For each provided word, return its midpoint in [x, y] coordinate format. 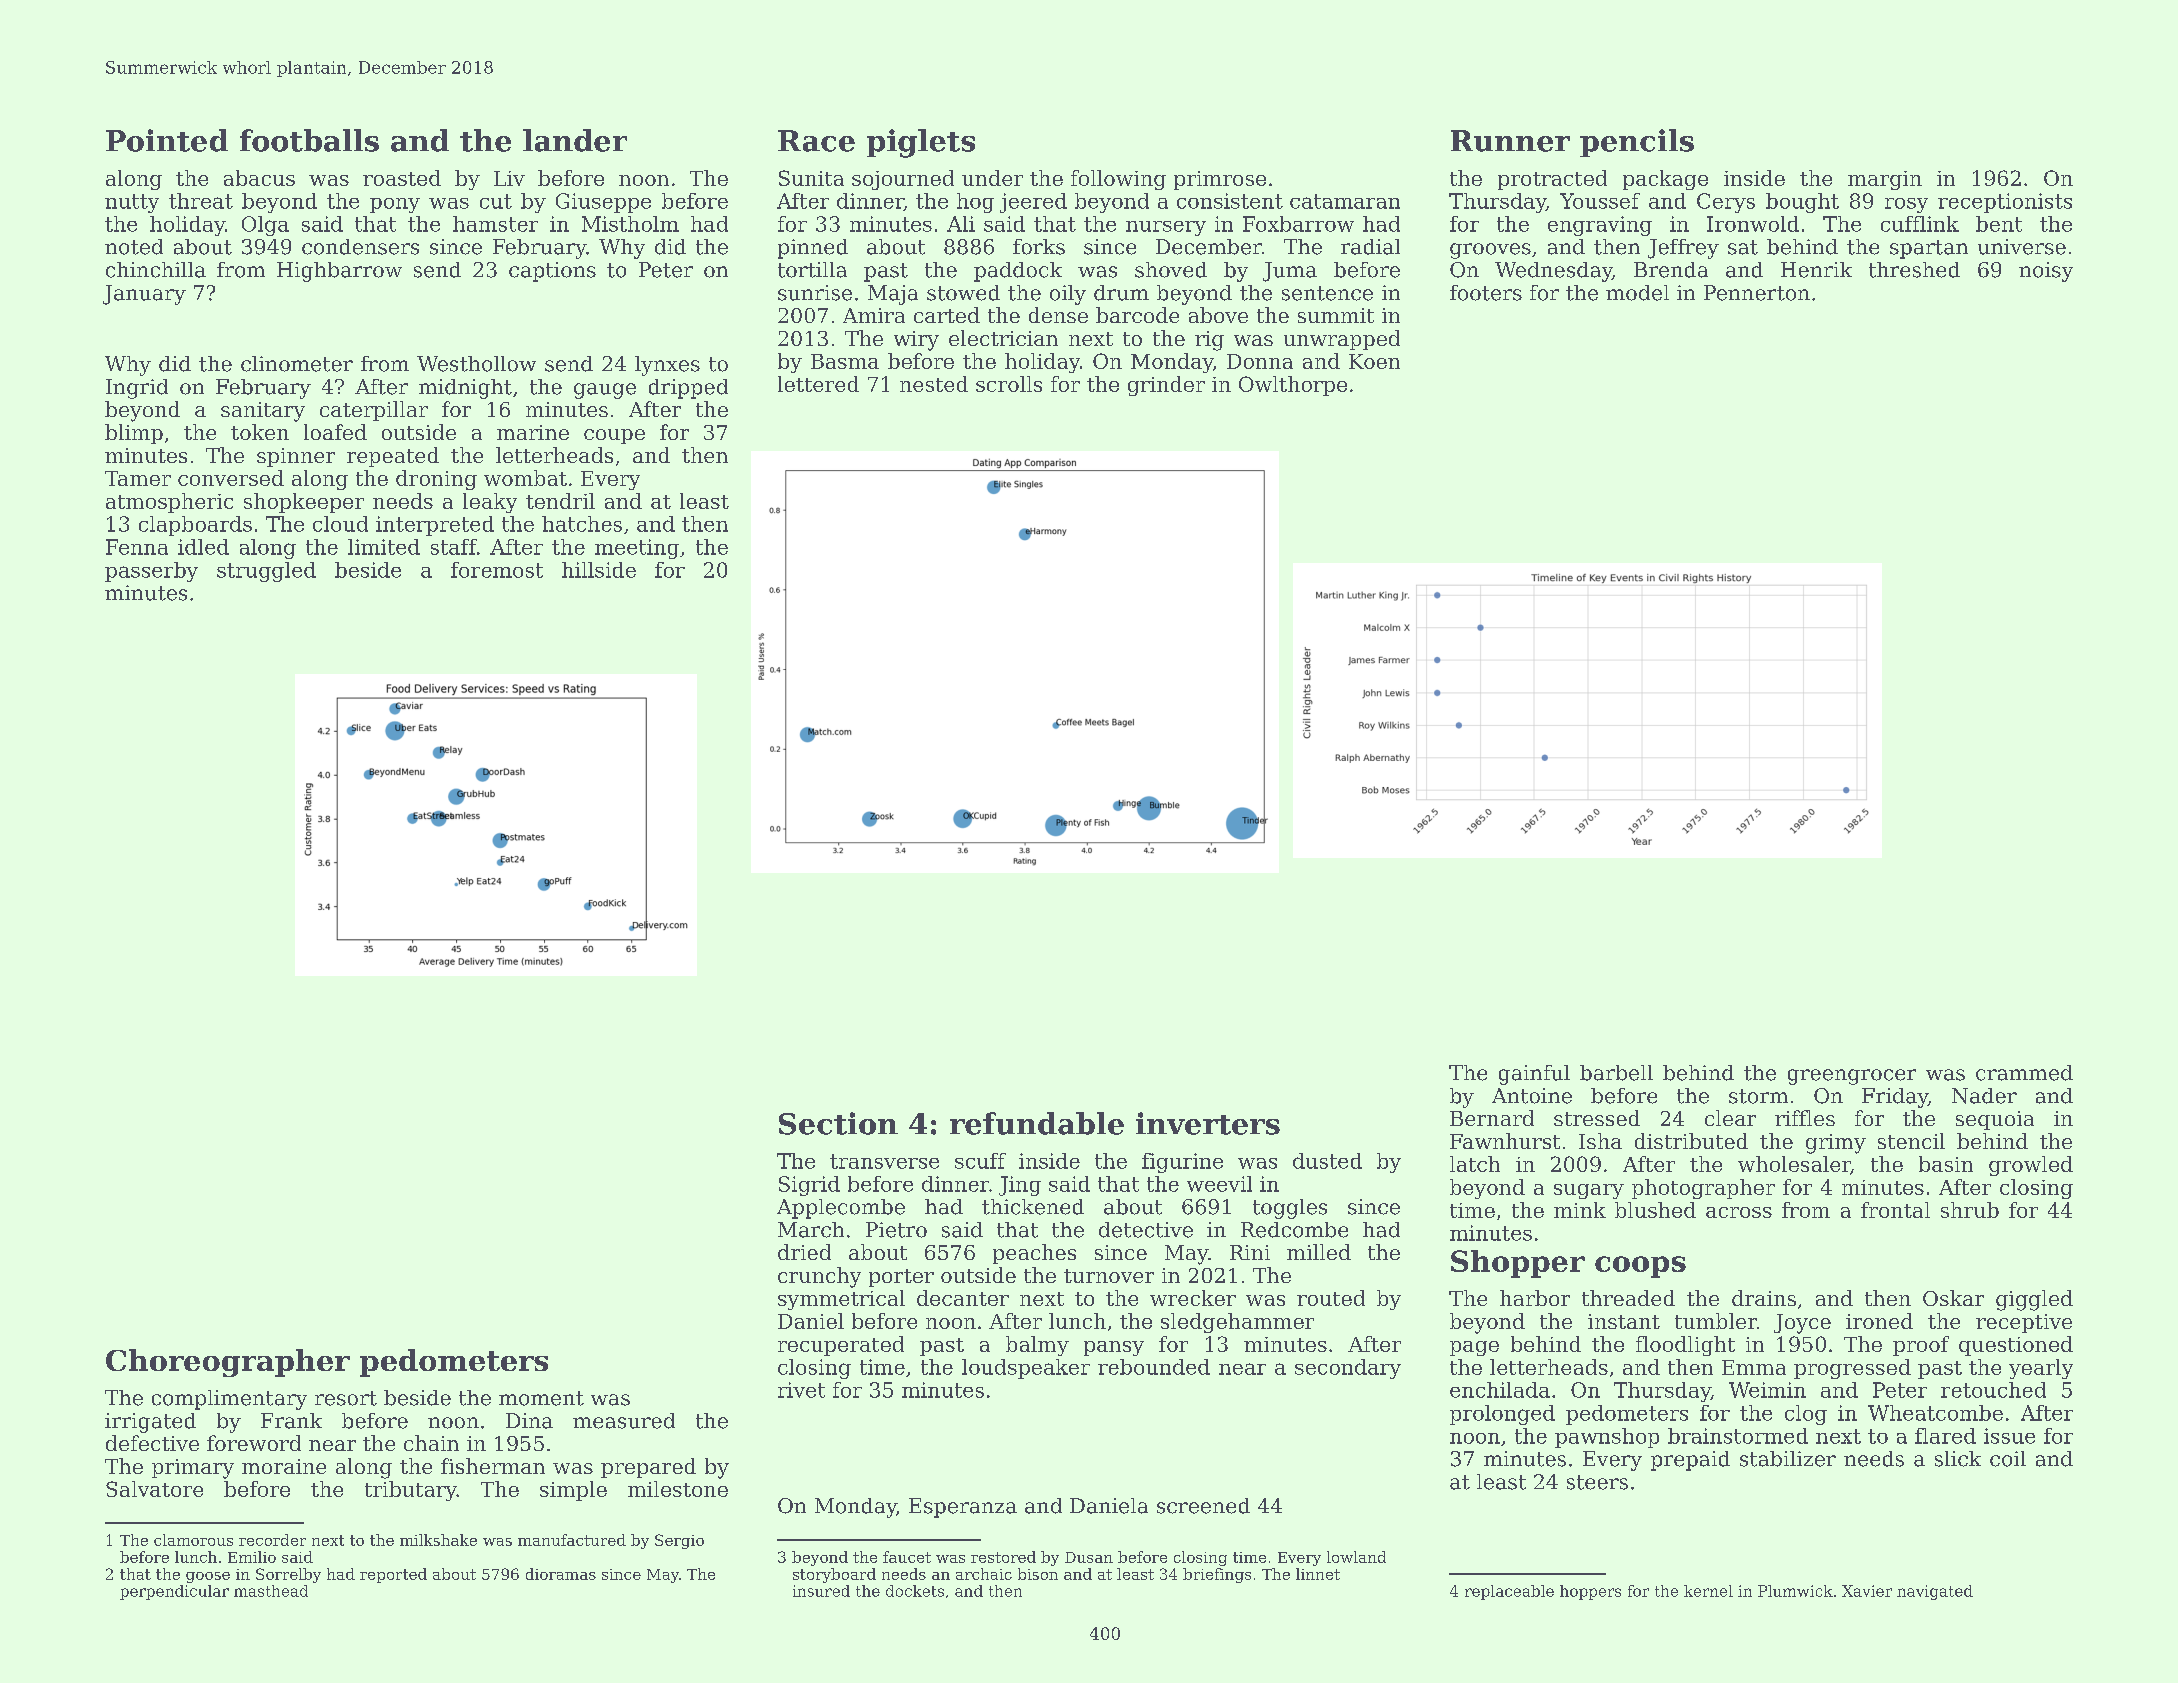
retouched [1993, 1390]
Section [838, 1123]
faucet [907, 1557]
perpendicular [174, 1592]
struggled [266, 572]
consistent [1230, 201]
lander [575, 140]
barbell [1616, 1073]
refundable [1037, 1123]
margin [1885, 180]
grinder [1166, 386]
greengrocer [1852, 1077]
